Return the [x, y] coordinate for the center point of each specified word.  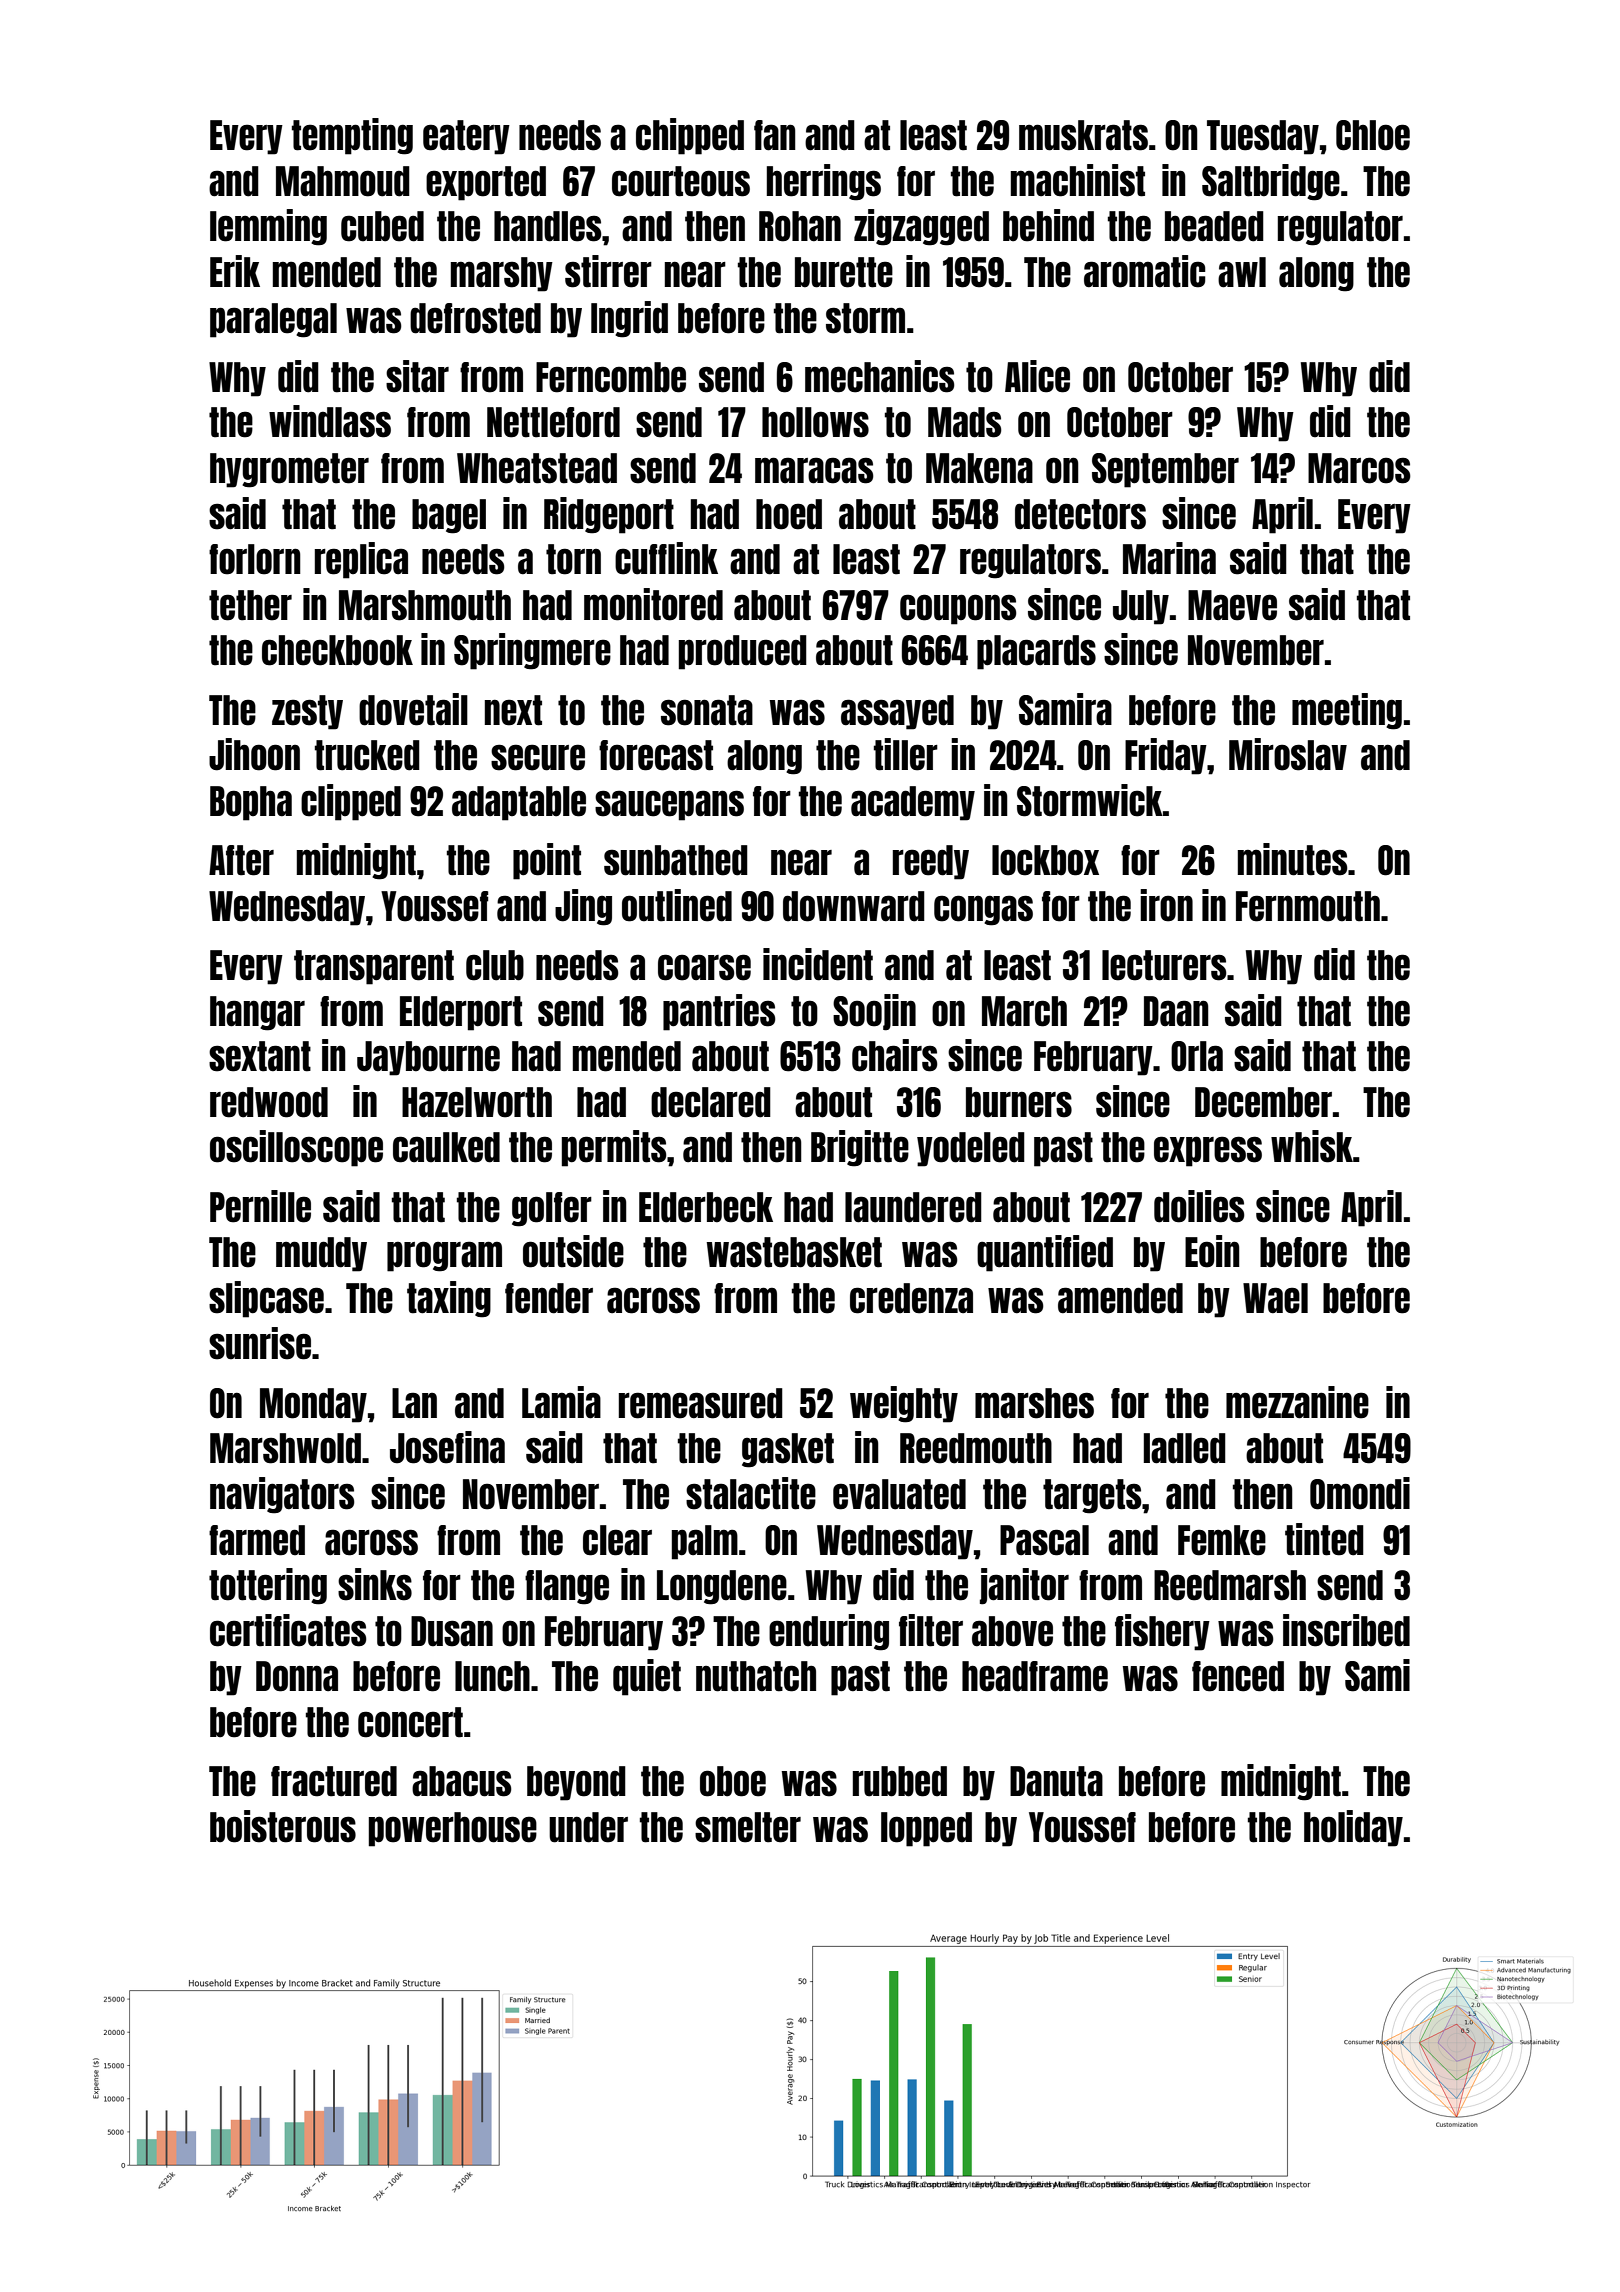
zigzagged [921, 227]
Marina [1169, 558]
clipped [351, 802]
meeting [1347, 711]
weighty [904, 1404]
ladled [1185, 1448]
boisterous [283, 1826]
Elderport [461, 1013]
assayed [897, 712]
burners [1019, 1102]
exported [486, 183]
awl [1242, 272]
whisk [1312, 1146]
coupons [958, 609]
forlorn [255, 559]
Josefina [447, 1447]
